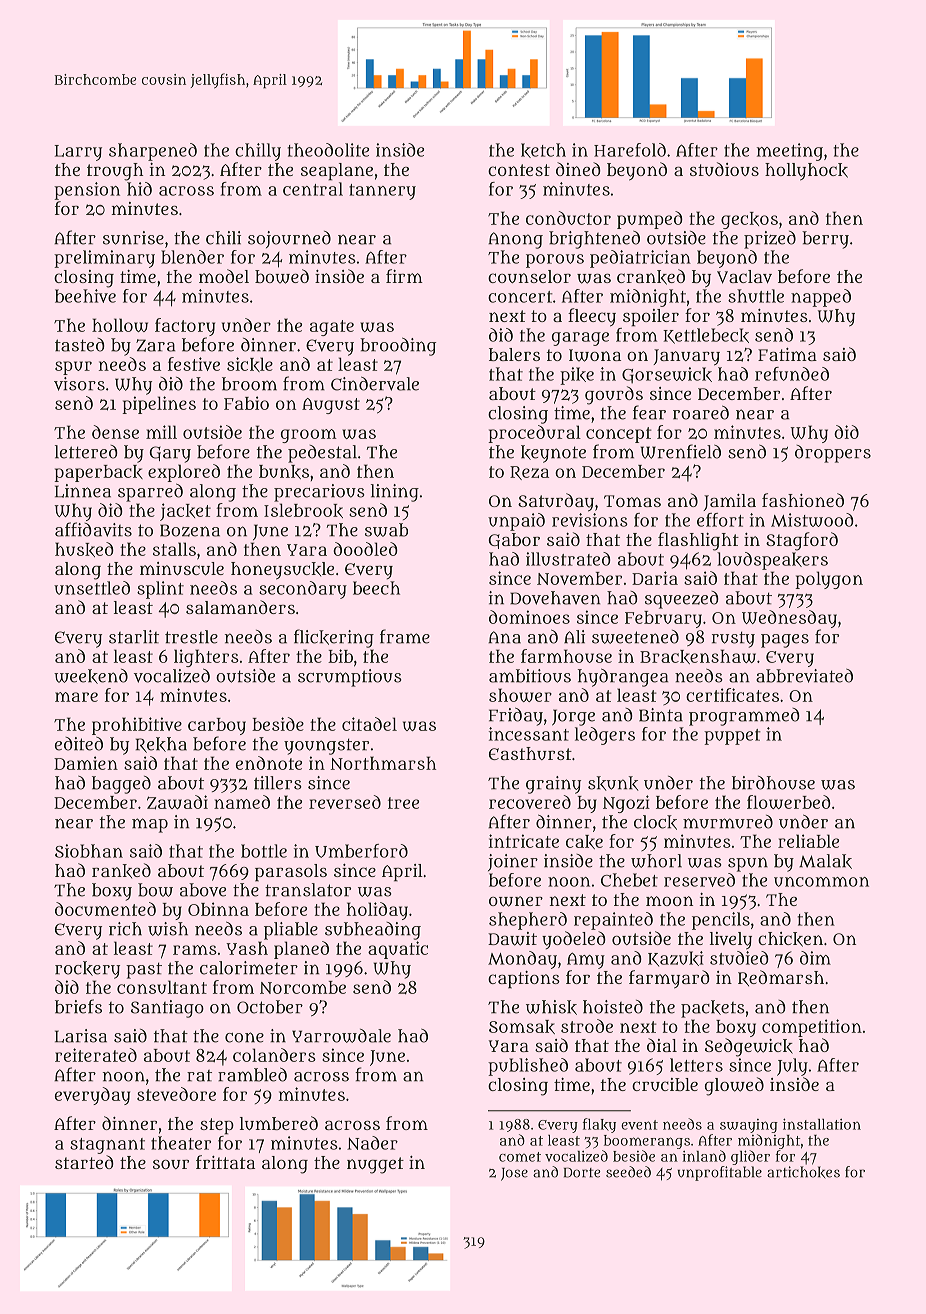  What do you see at coordinates (773, 783) in the screenshot?
I see `birdhouse` at bounding box center [773, 783].
